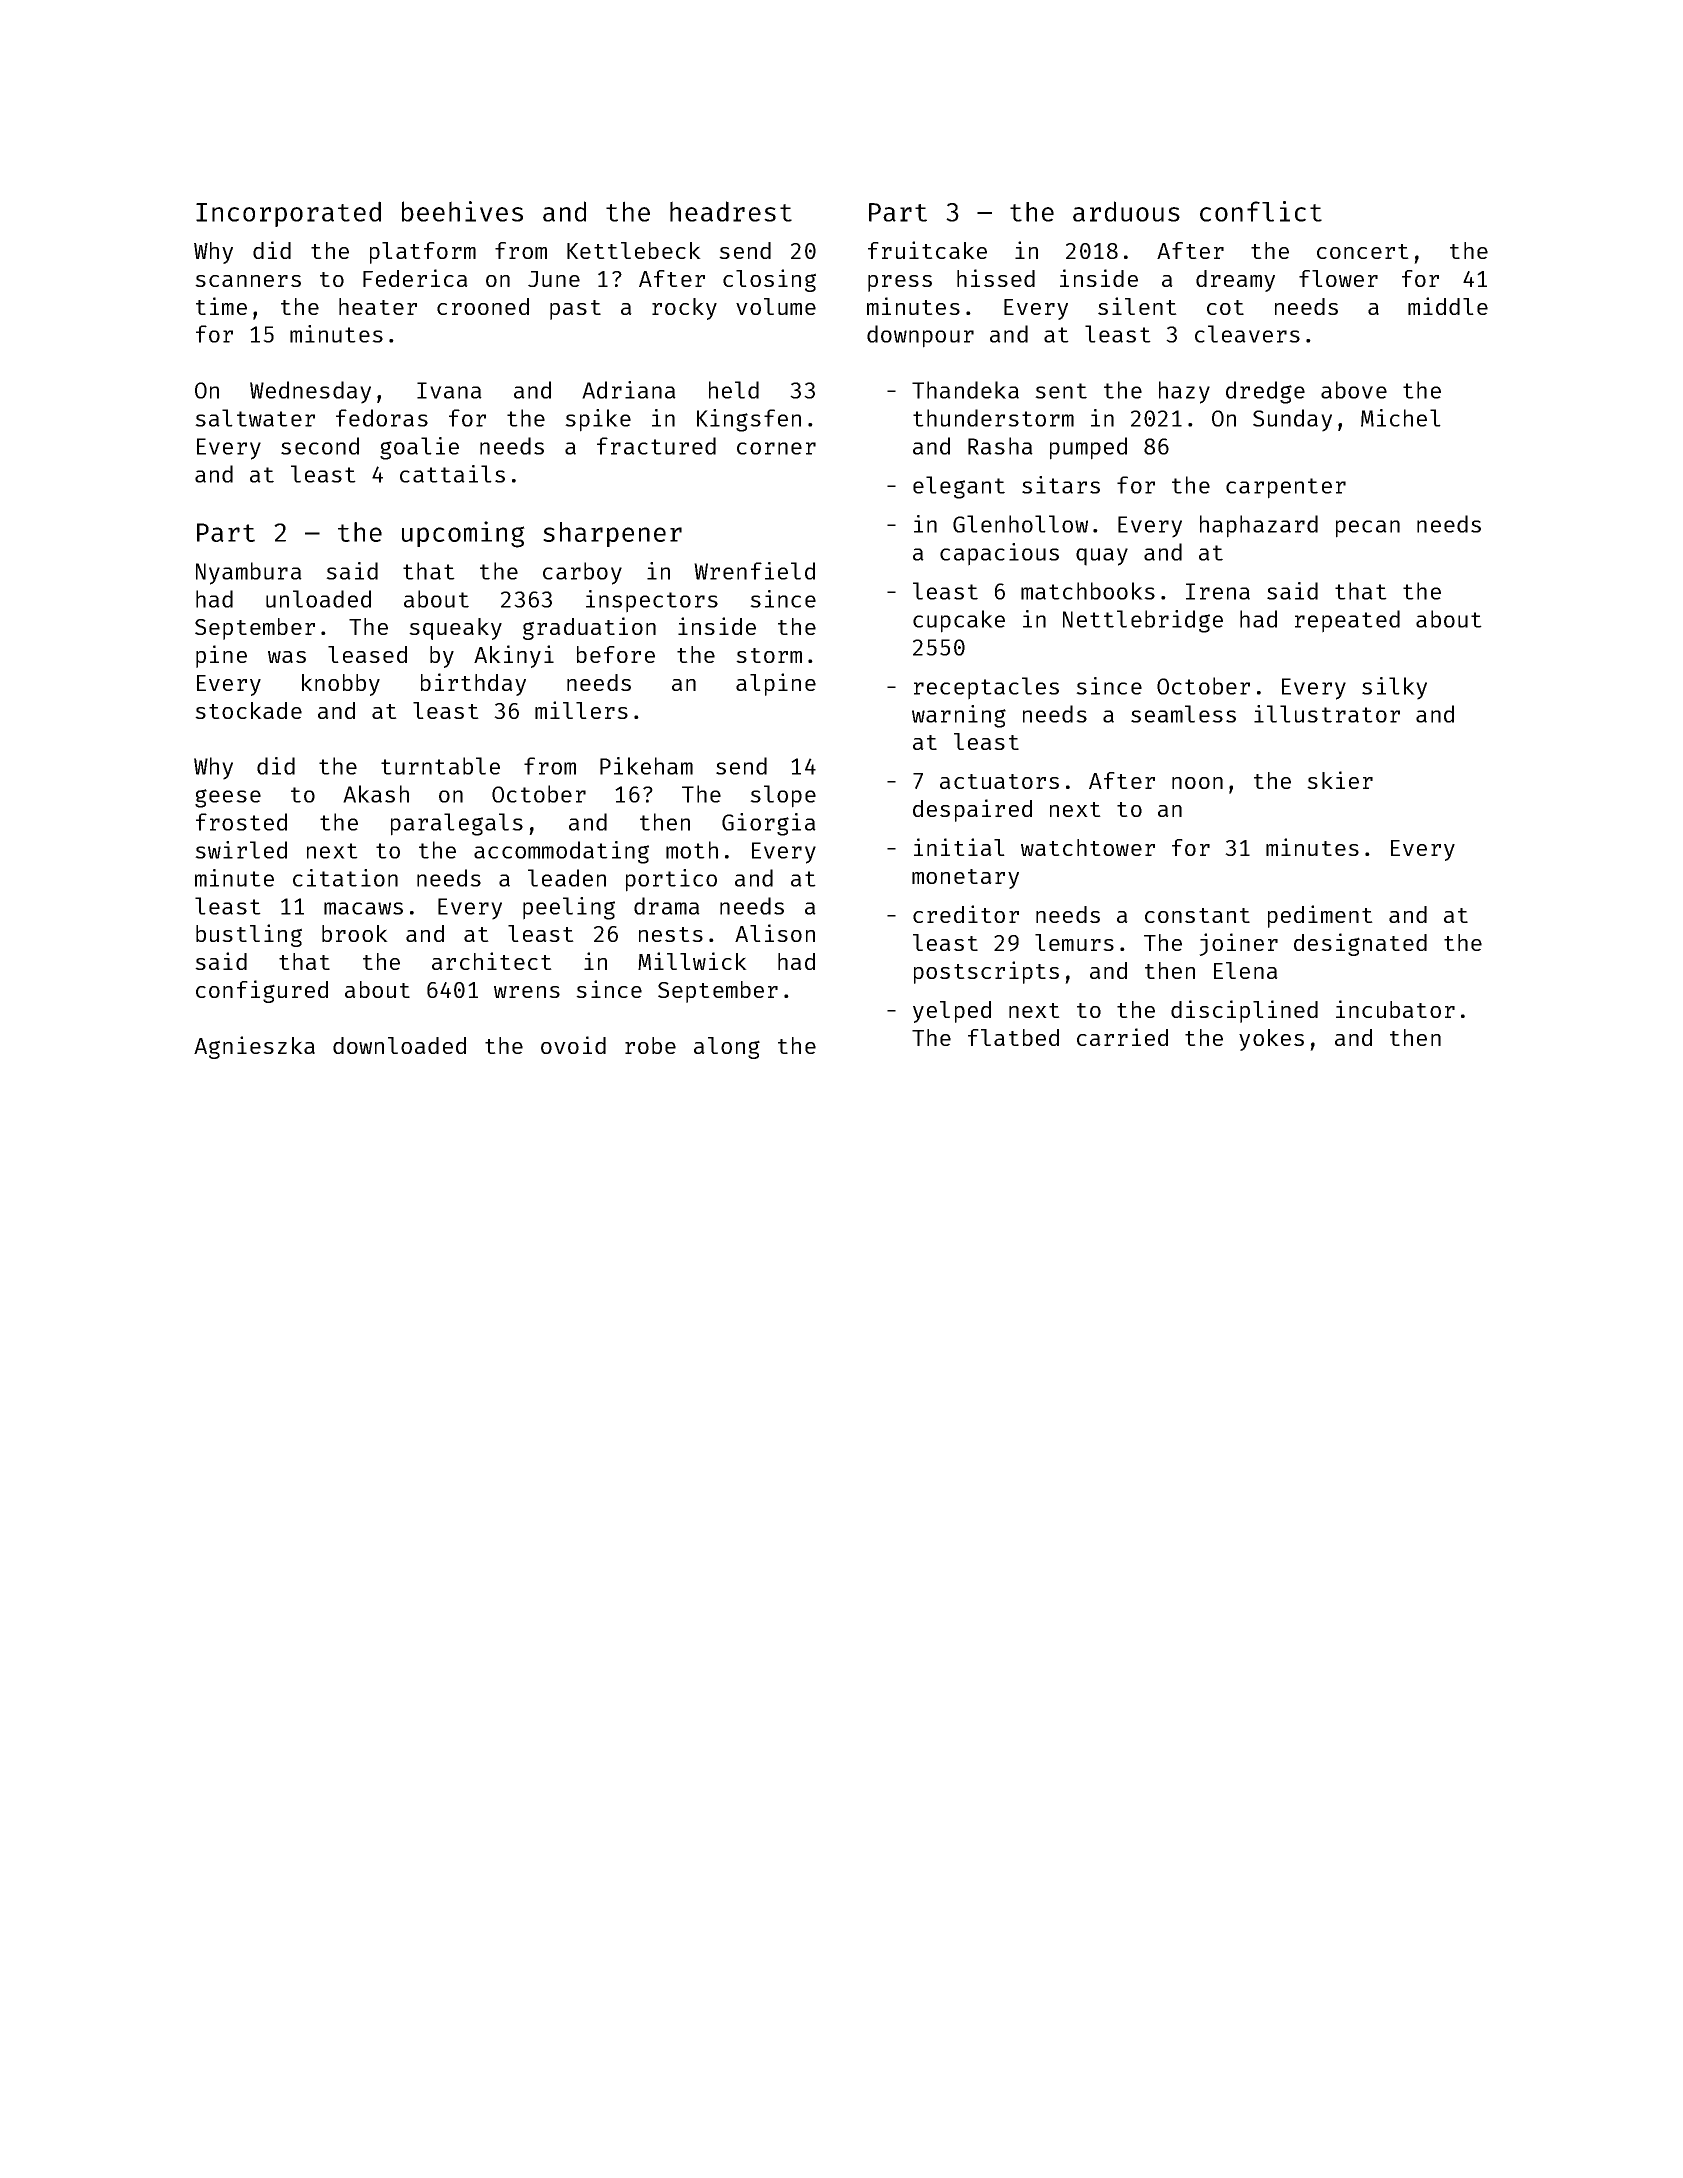 The width and height of the screenshot is (1683, 2178). I want to click on wrens, so click(527, 992).
